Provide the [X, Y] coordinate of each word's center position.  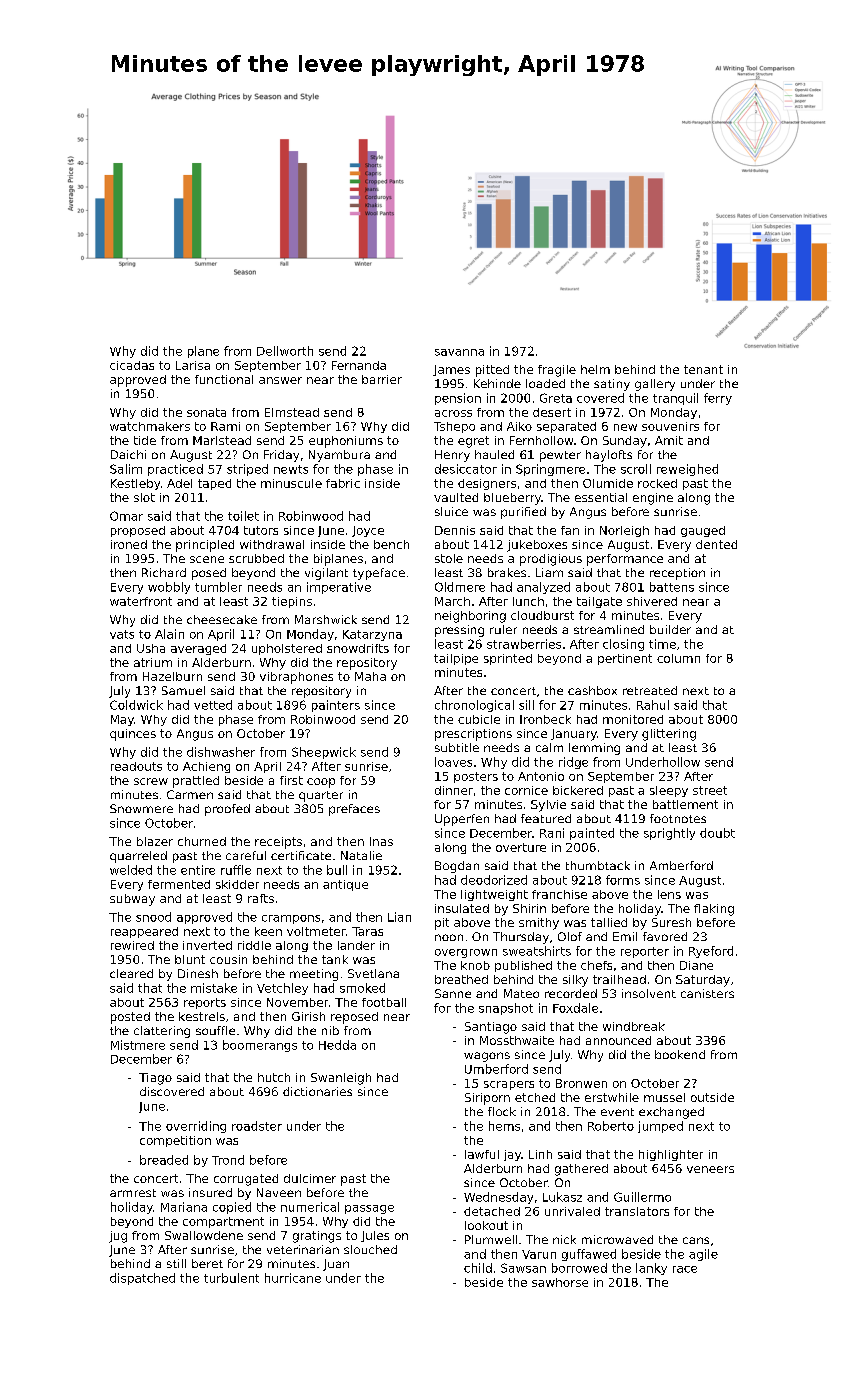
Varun [539, 1254]
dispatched [142, 1279]
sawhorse [560, 1282]
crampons [291, 919]
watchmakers [150, 426]
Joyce [368, 531]
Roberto [611, 1126]
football [384, 1002]
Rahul [653, 705]
